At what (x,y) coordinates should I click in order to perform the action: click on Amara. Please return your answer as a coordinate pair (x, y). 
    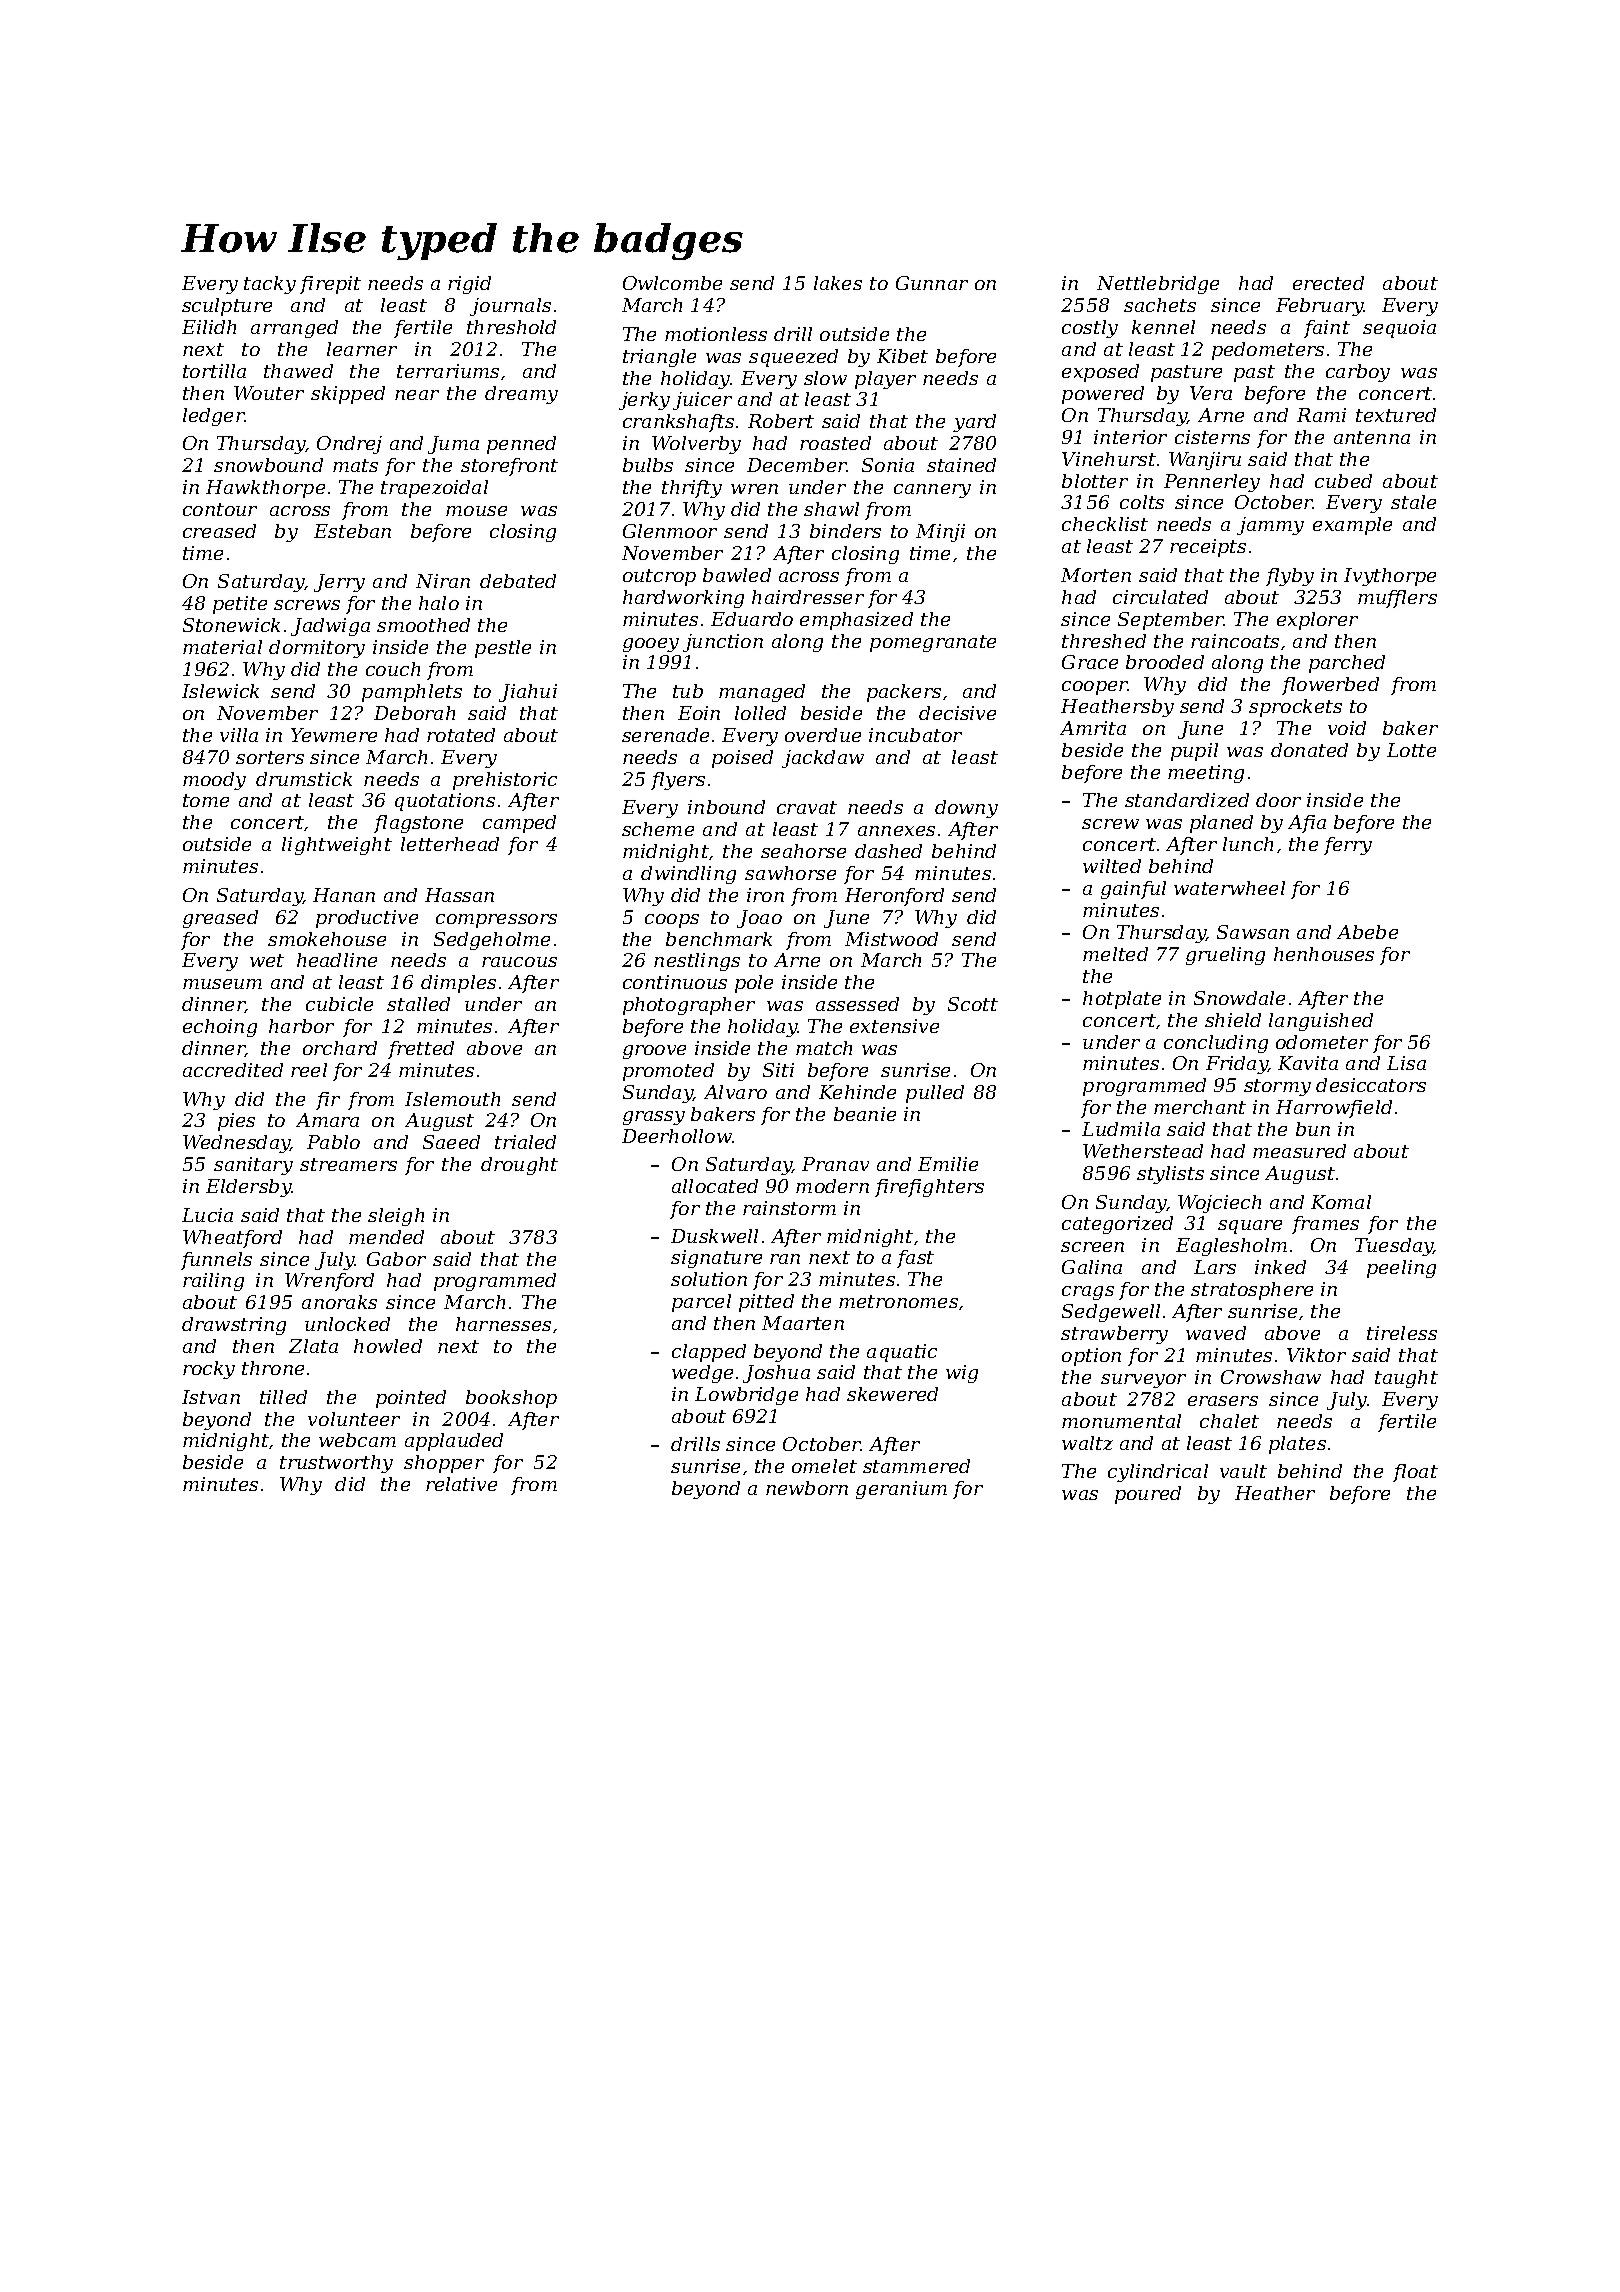
    Looking at the image, I should click on (327, 1120).
